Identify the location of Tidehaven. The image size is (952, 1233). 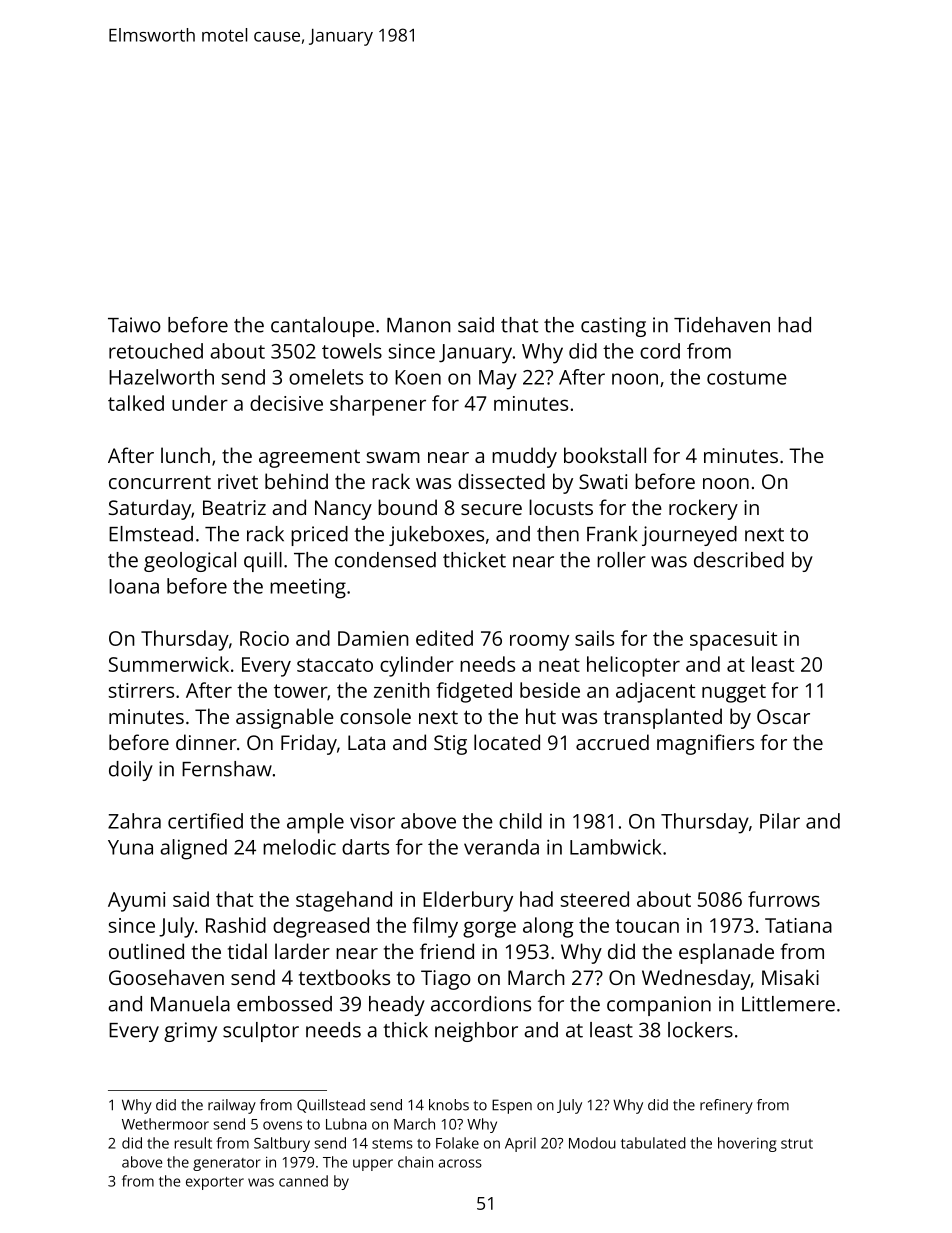
(722, 325).
